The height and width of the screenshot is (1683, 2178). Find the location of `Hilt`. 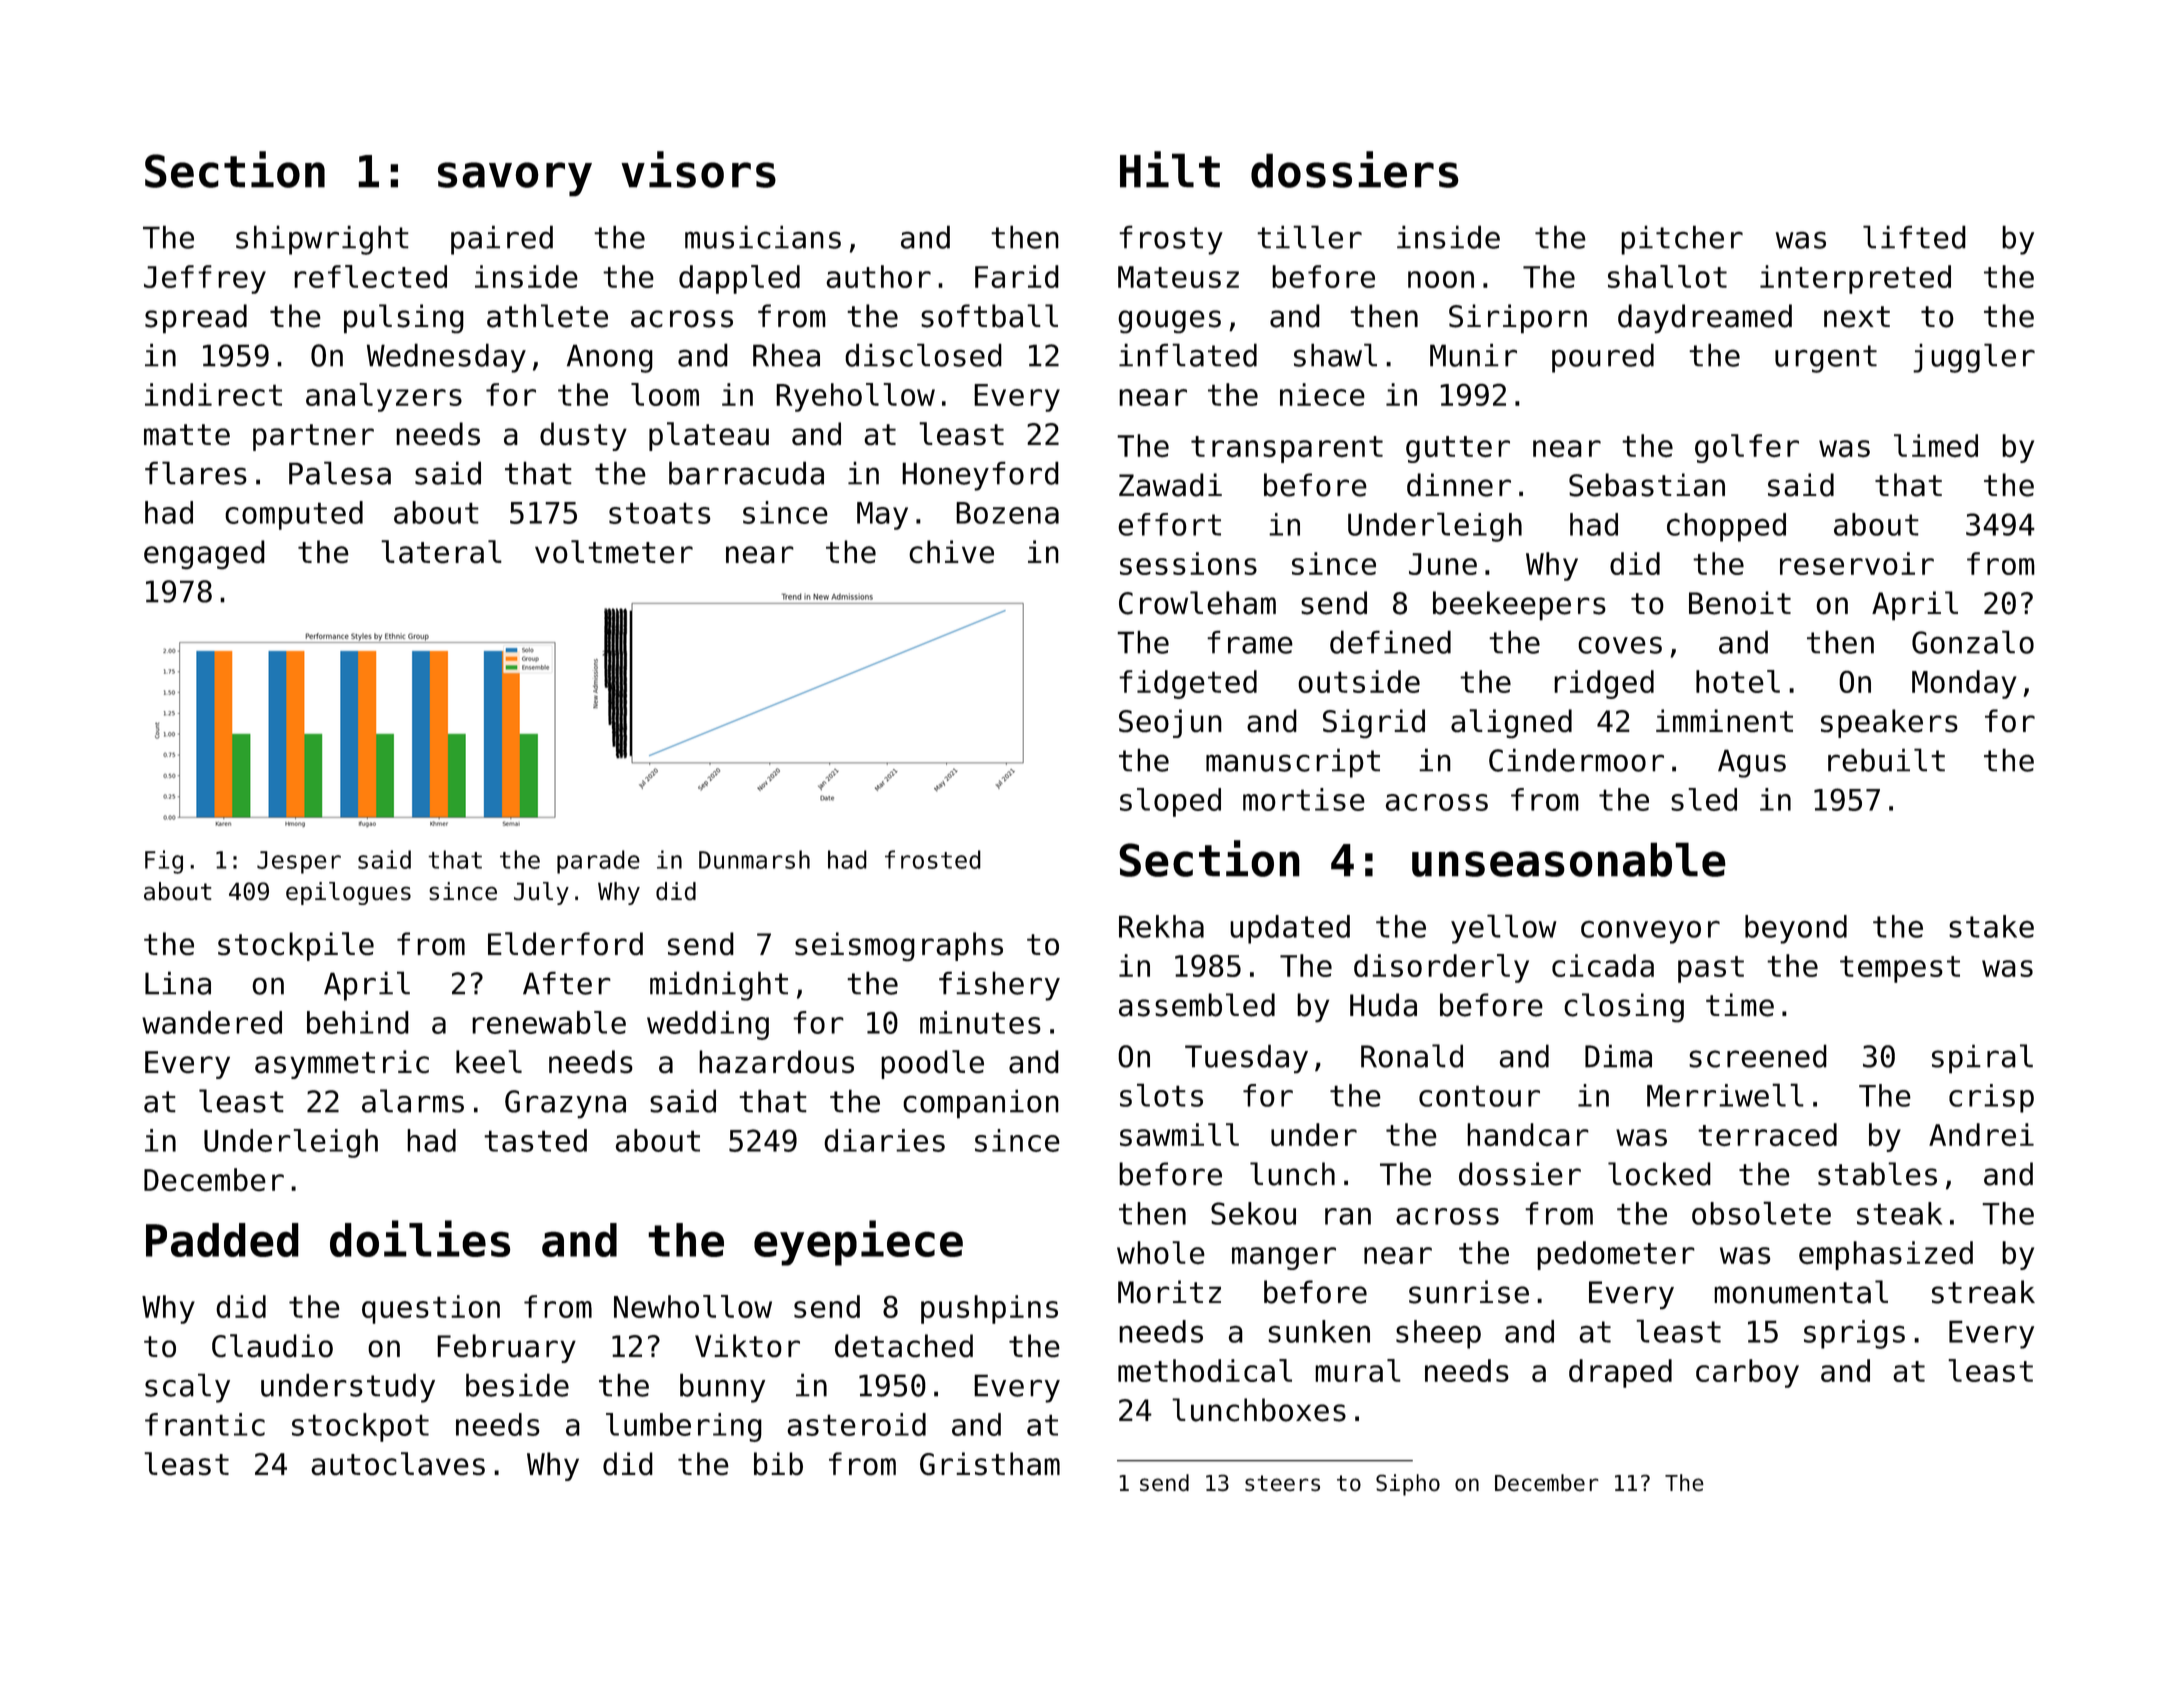

Hilt is located at coordinates (1170, 169).
